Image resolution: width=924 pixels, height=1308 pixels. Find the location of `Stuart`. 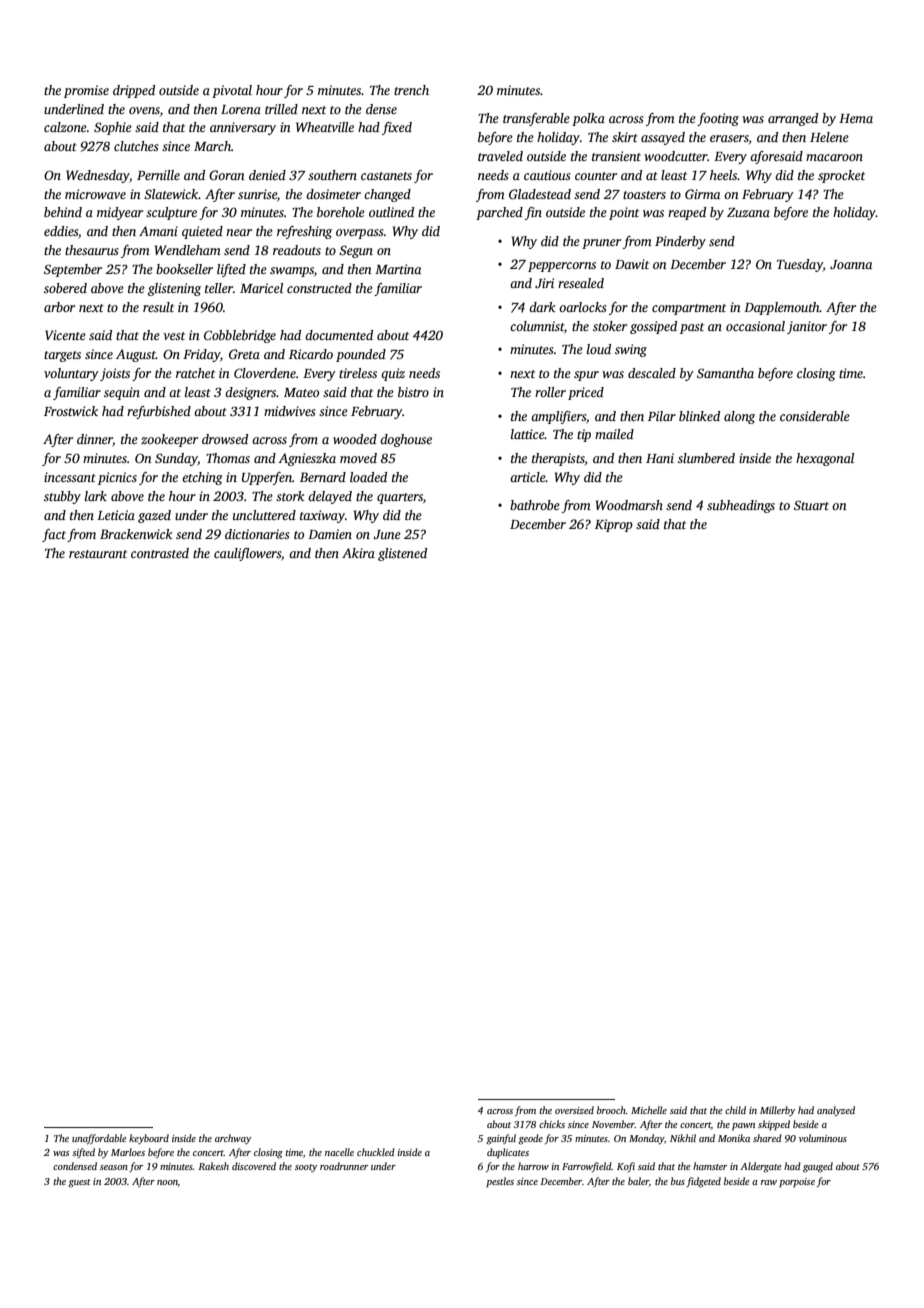

Stuart is located at coordinates (811, 505).
